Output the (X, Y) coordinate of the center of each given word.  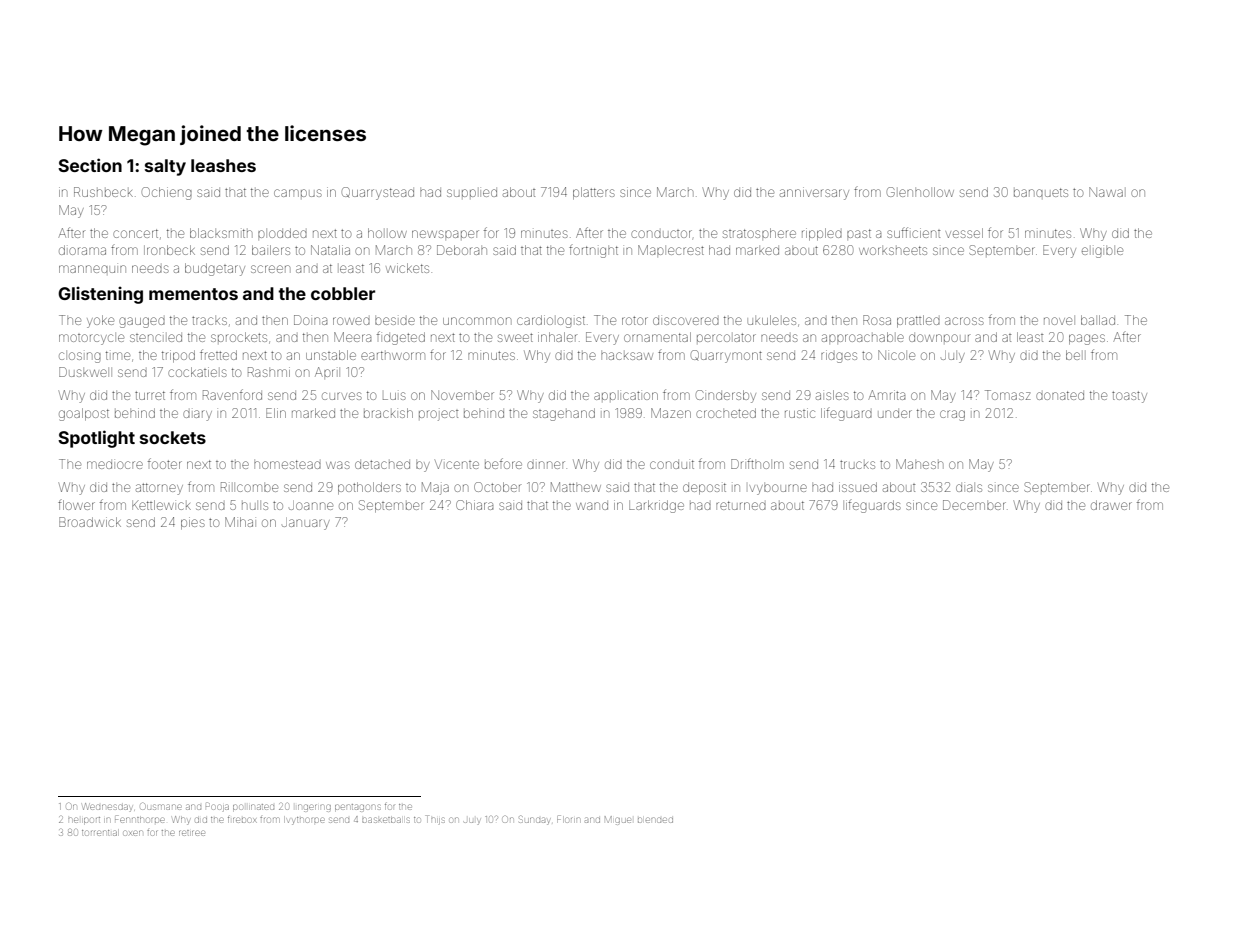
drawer (1111, 505)
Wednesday (107, 807)
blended (655, 820)
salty (165, 167)
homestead (287, 464)
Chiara (474, 505)
